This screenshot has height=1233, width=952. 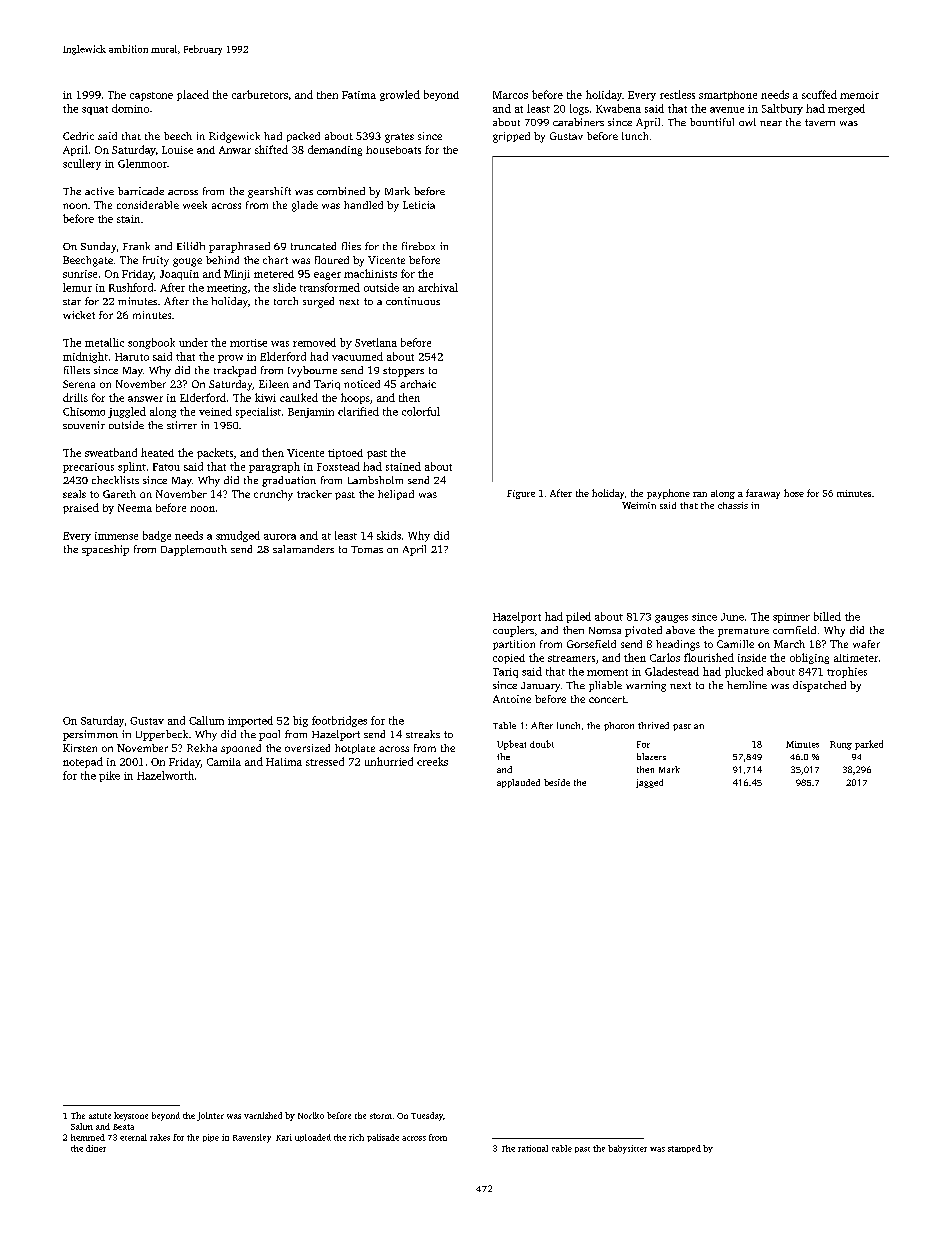 I want to click on payphone, so click(x=668, y=494).
